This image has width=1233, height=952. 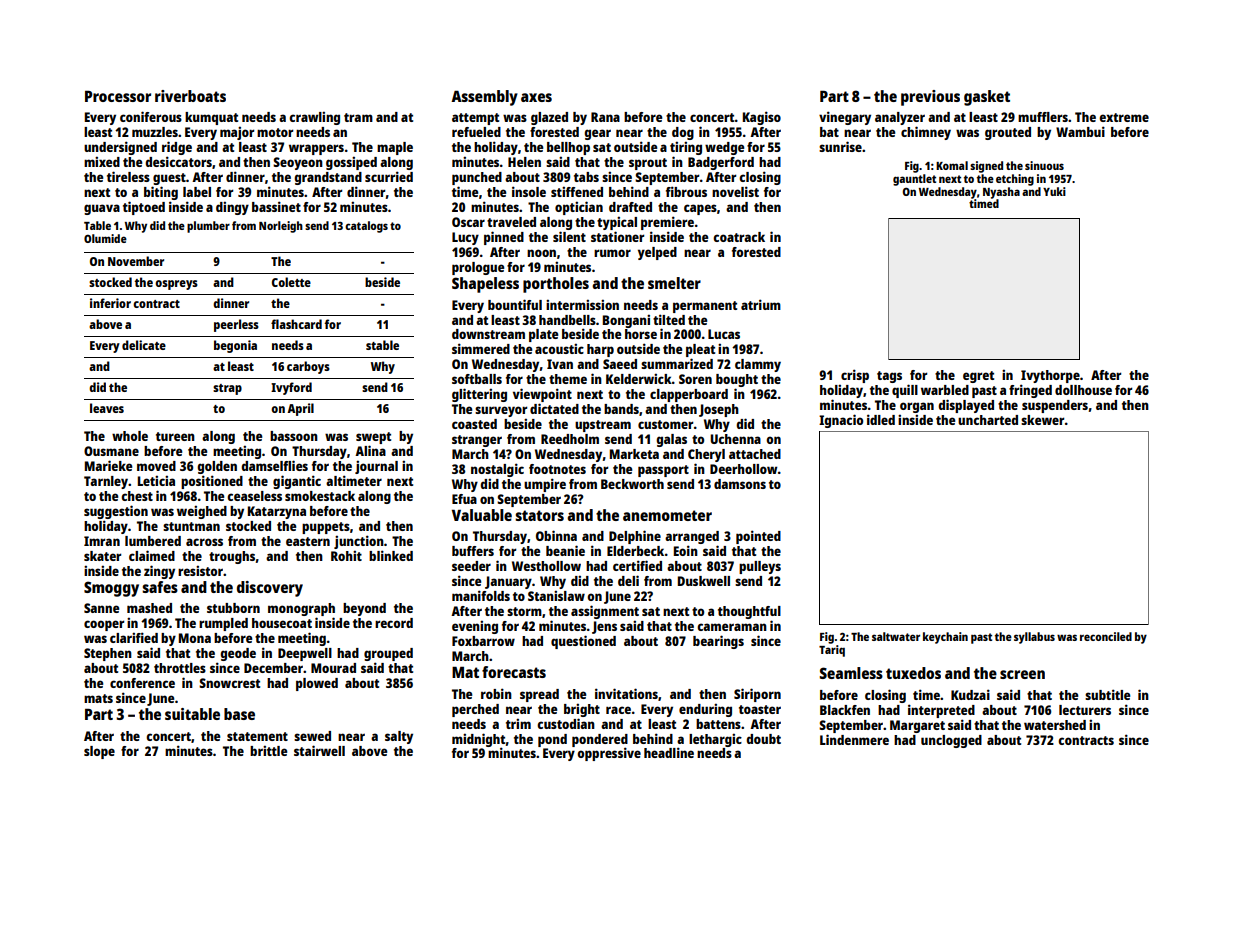 I want to click on gasket, so click(x=987, y=98).
